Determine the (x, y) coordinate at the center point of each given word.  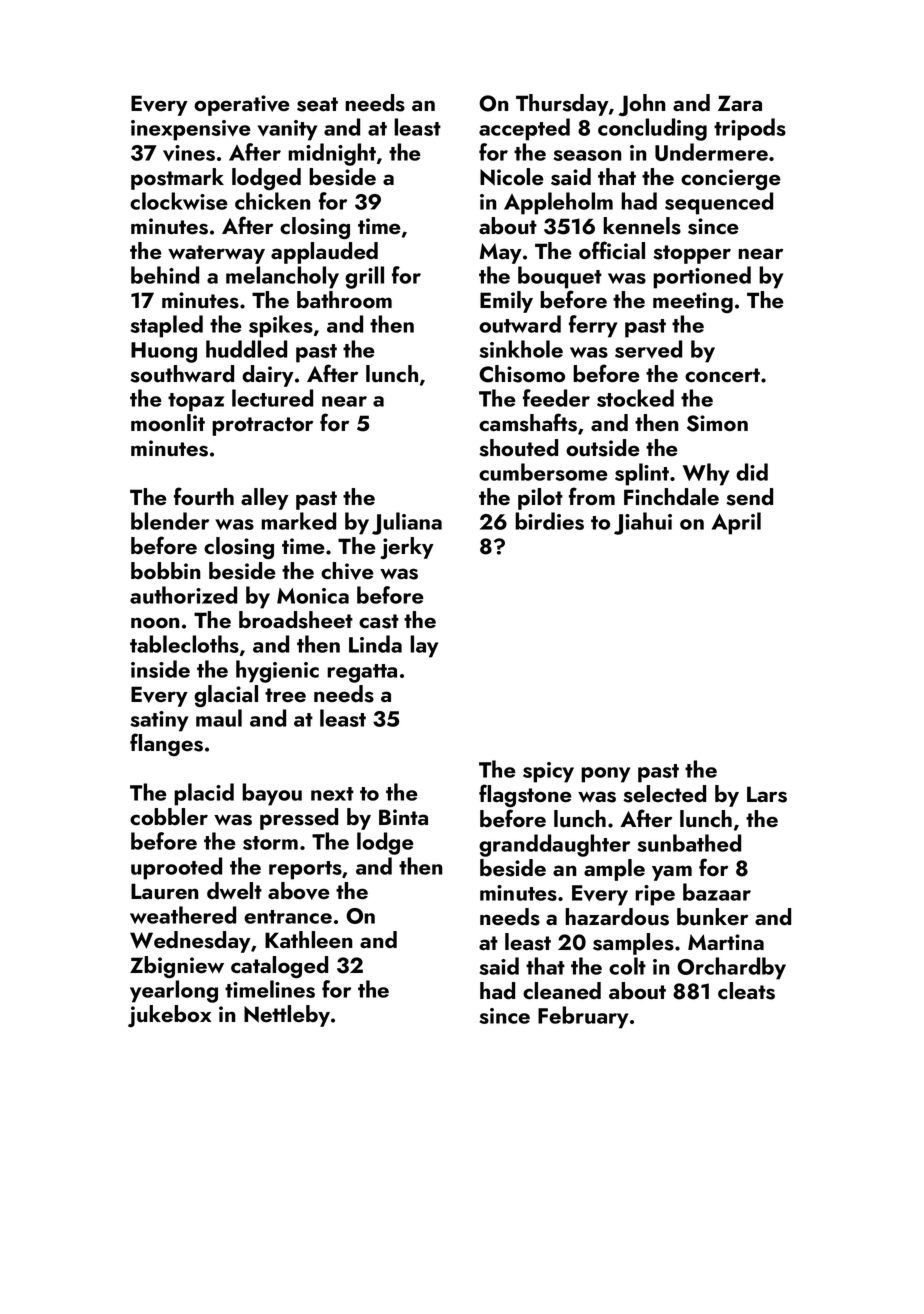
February (583, 1017)
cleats (746, 991)
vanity (287, 130)
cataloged (279, 967)
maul (219, 718)
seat (317, 104)
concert (722, 375)
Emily (506, 302)
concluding (652, 129)
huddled (246, 349)
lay (424, 646)
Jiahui (643, 523)
